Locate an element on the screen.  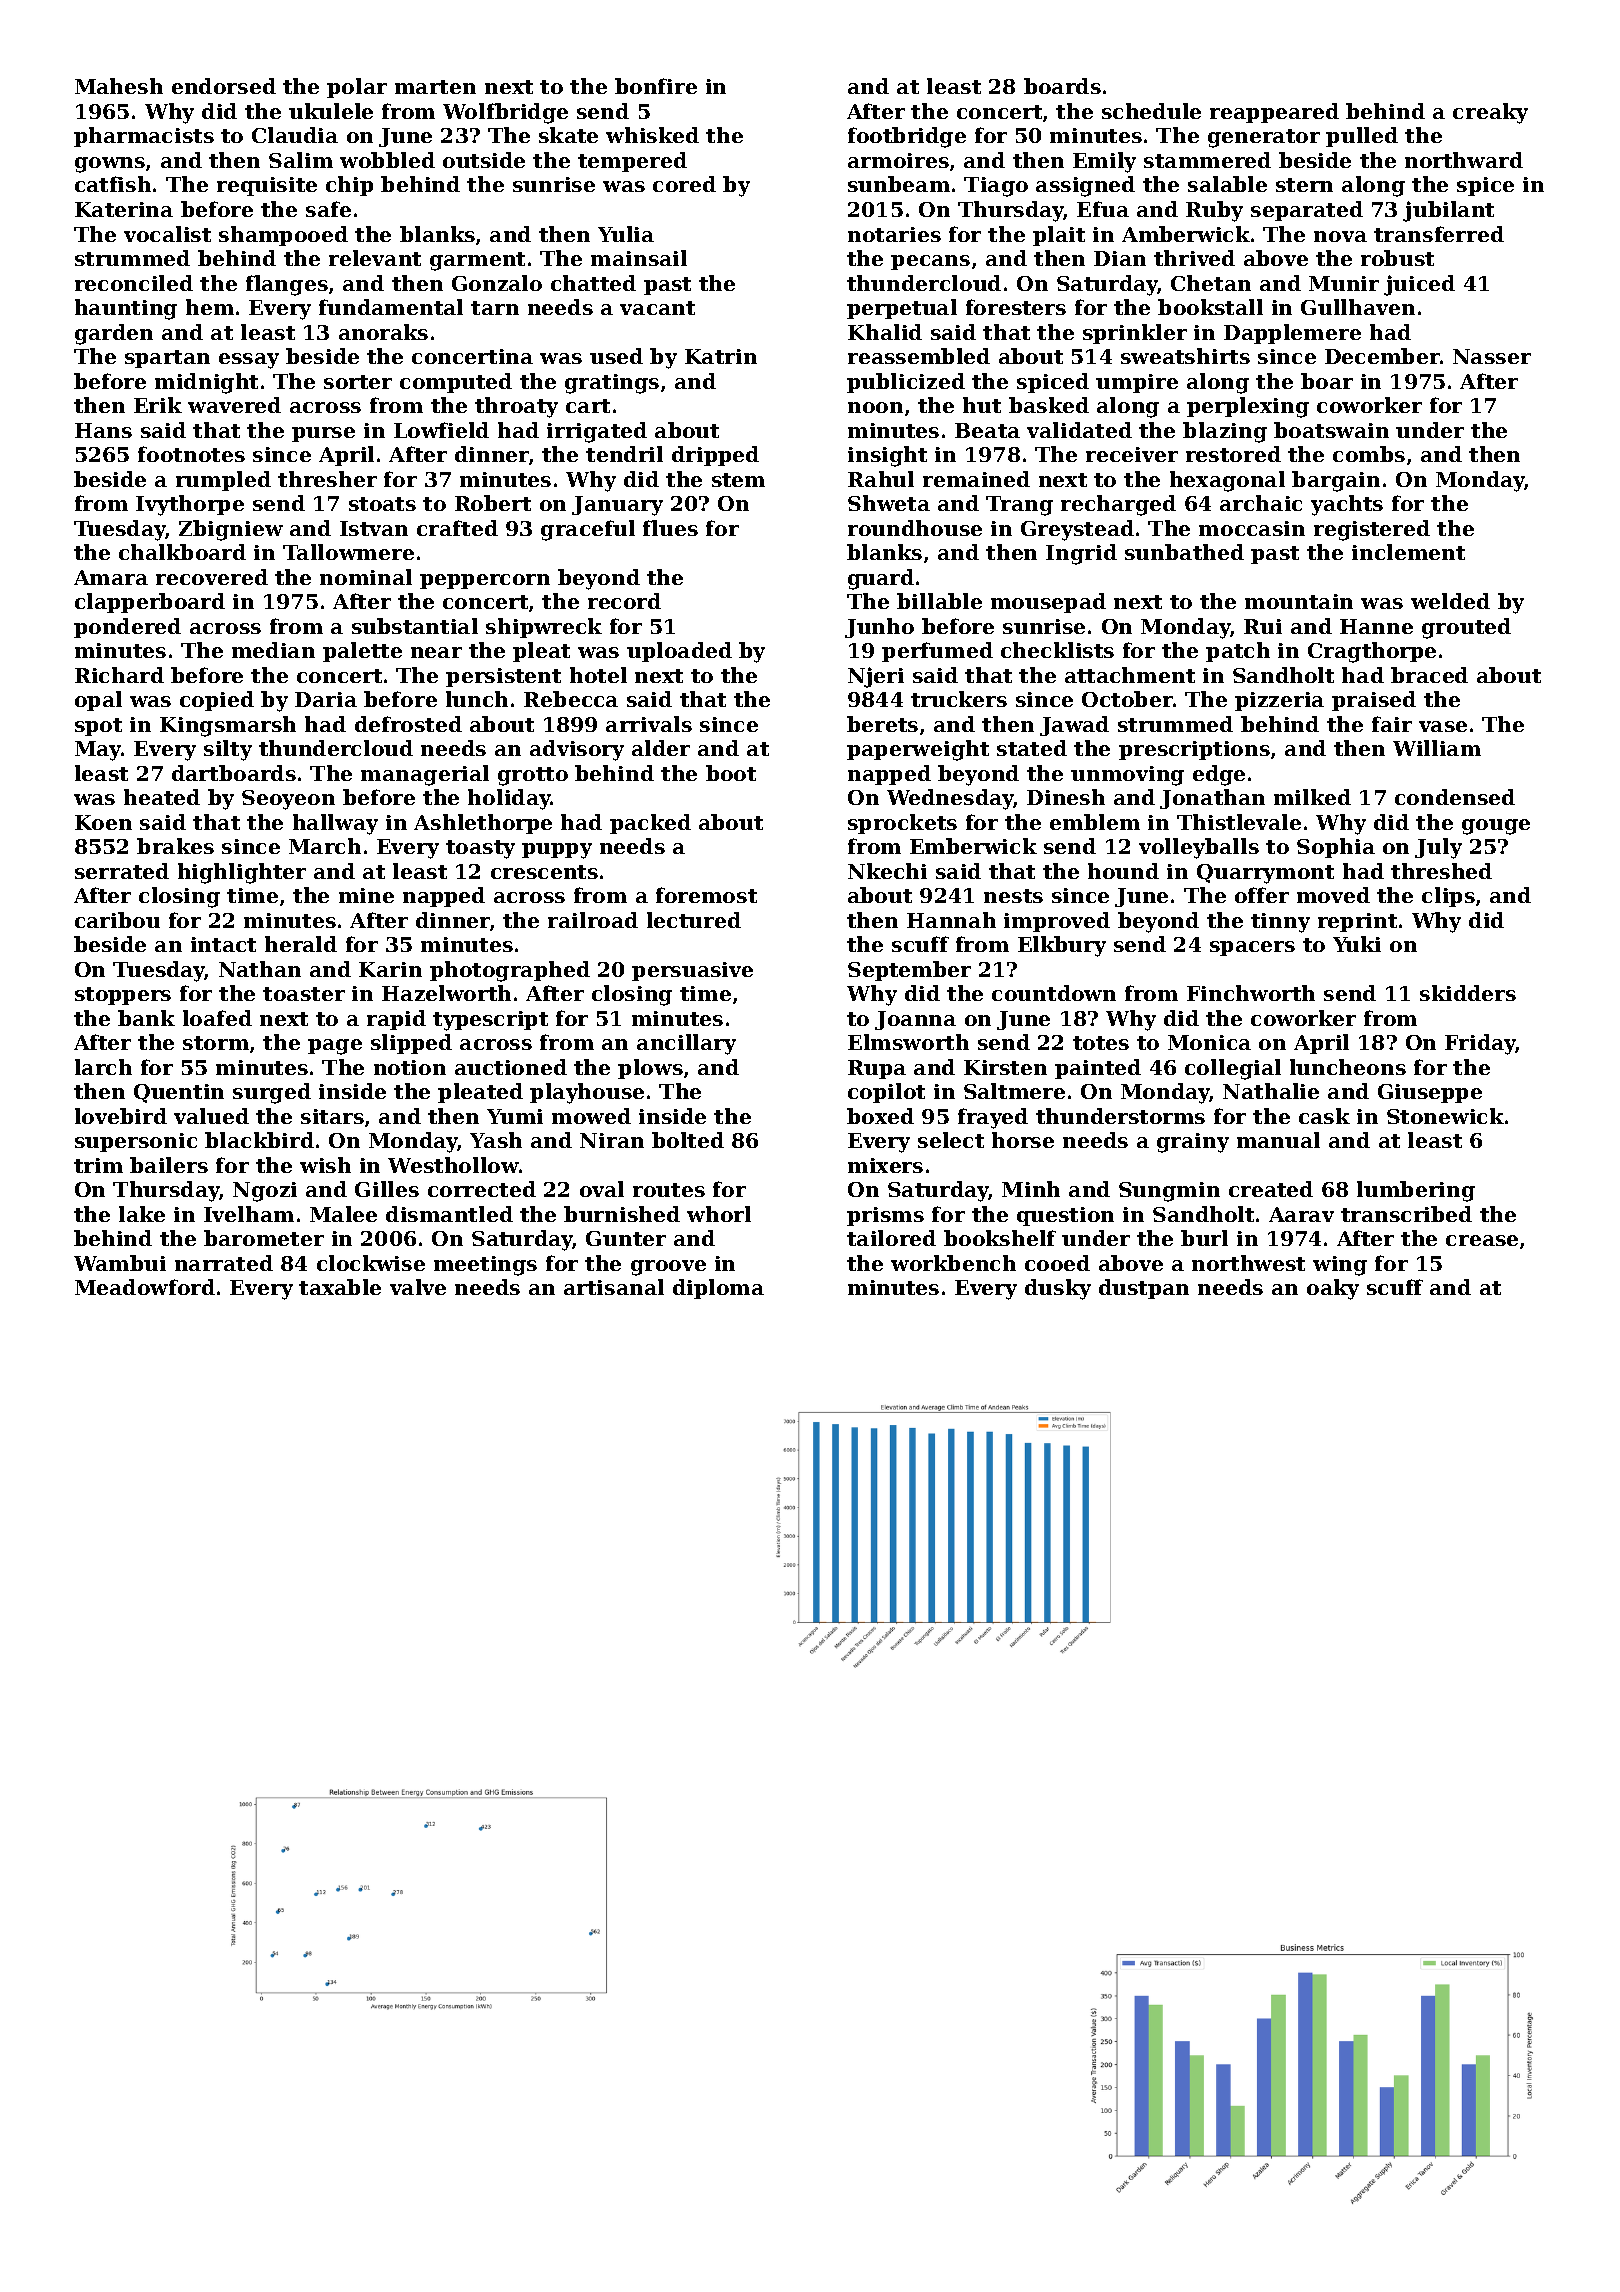
marten is located at coordinates (435, 87).
